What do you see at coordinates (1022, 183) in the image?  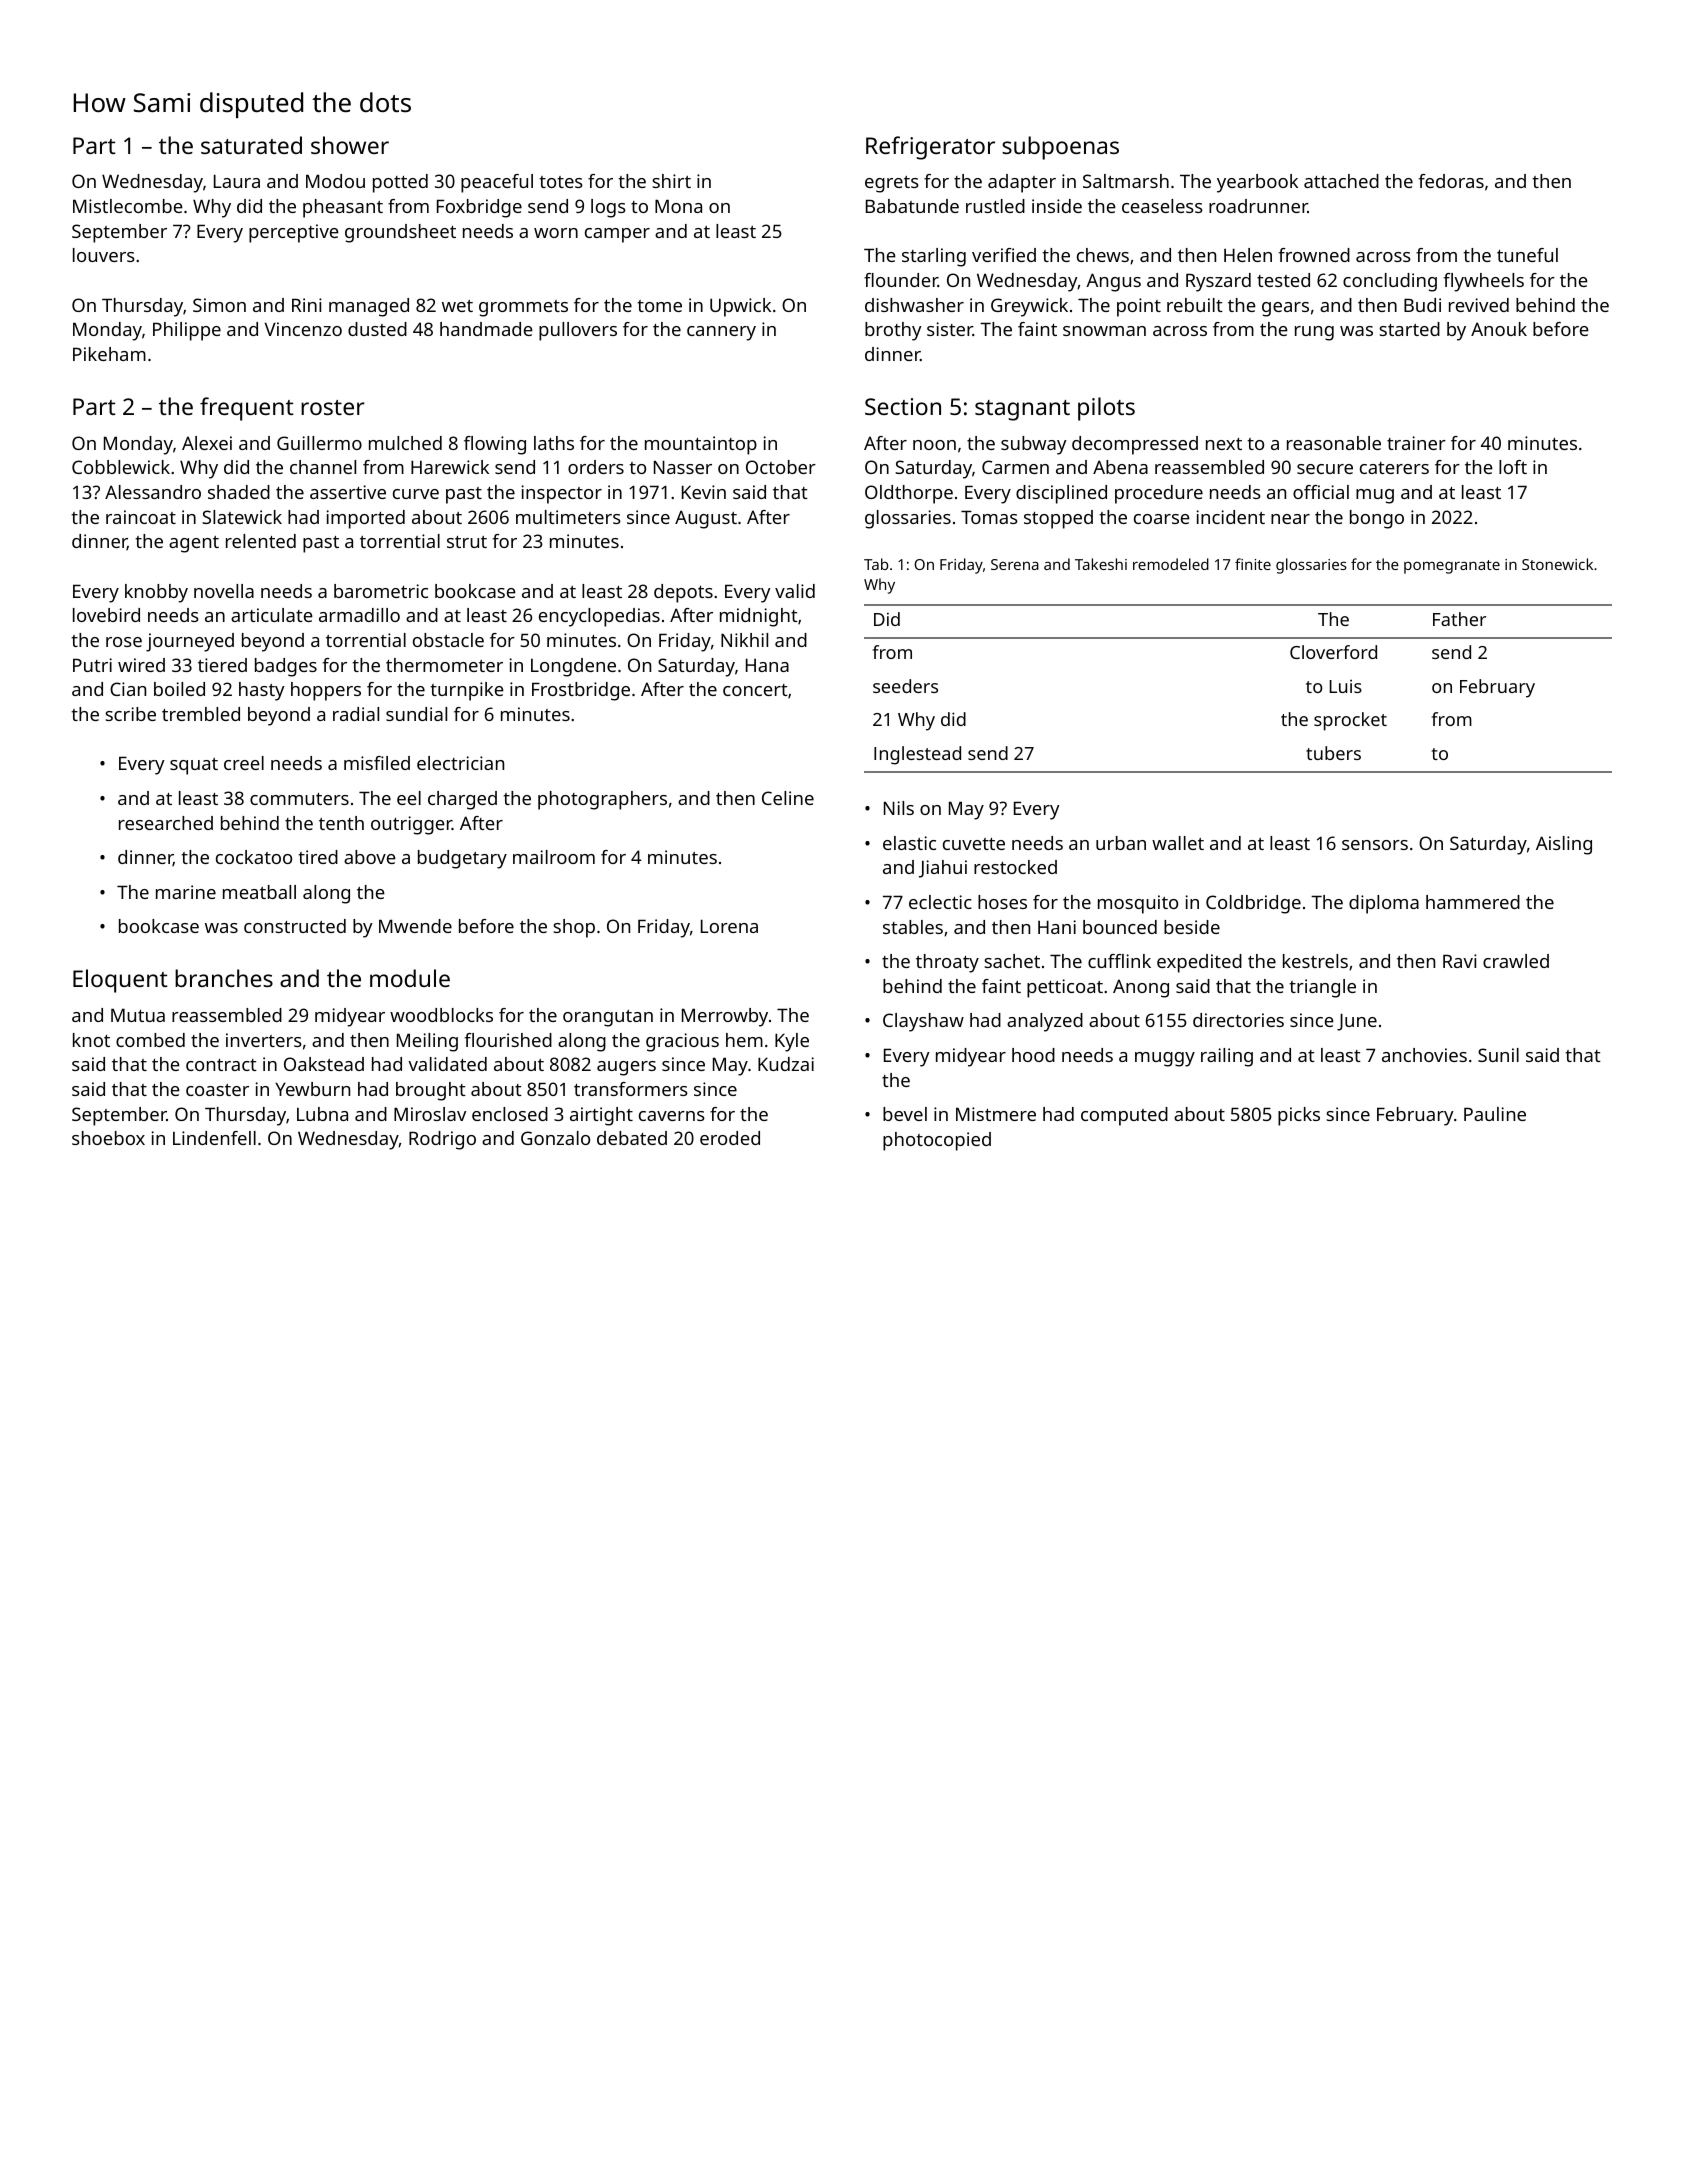 I see `adapter` at bounding box center [1022, 183].
